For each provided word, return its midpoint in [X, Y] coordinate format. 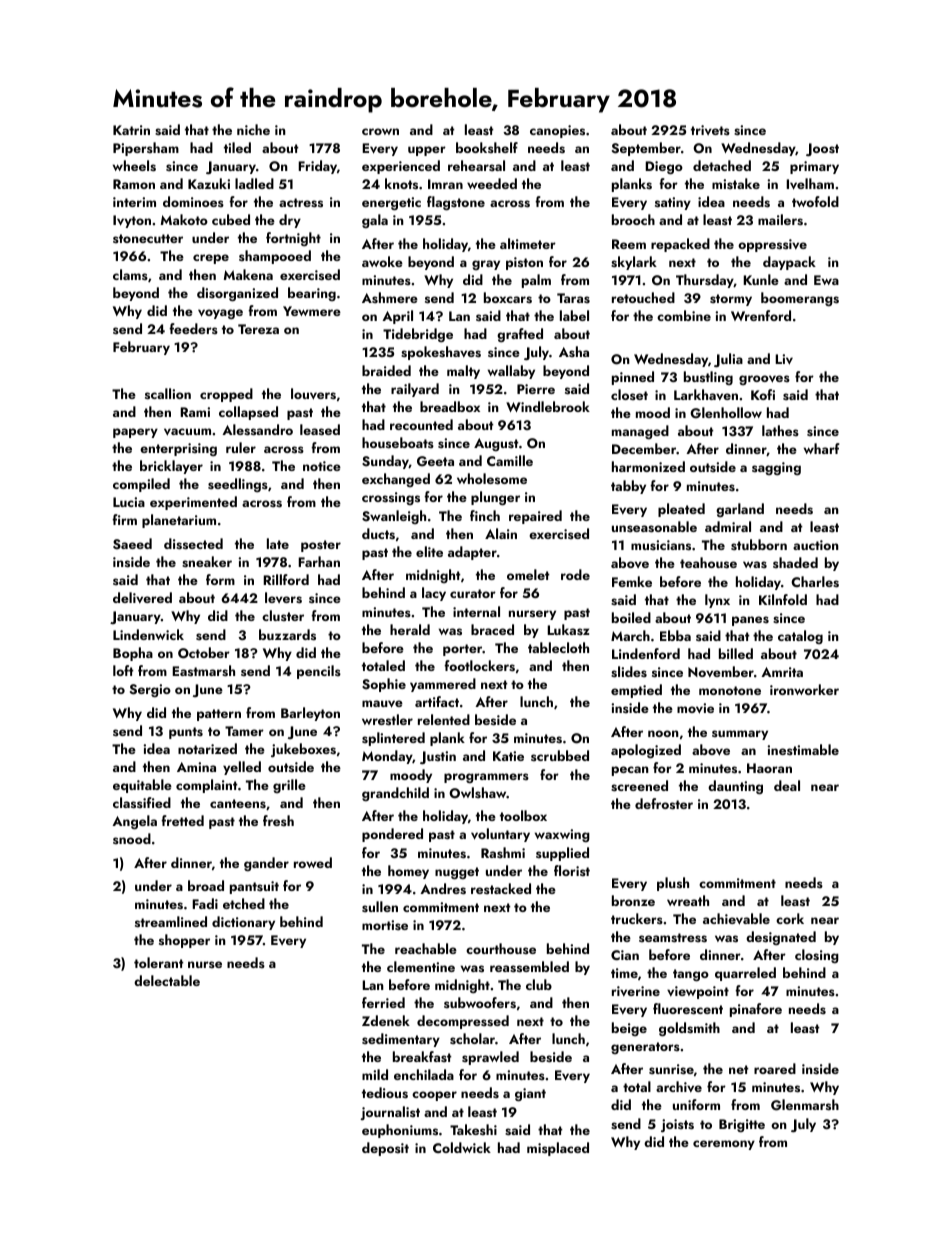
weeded [492, 183]
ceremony [724, 1145]
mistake [736, 183]
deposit [385, 1149]
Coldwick [462, 1147]
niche [253, 129]
